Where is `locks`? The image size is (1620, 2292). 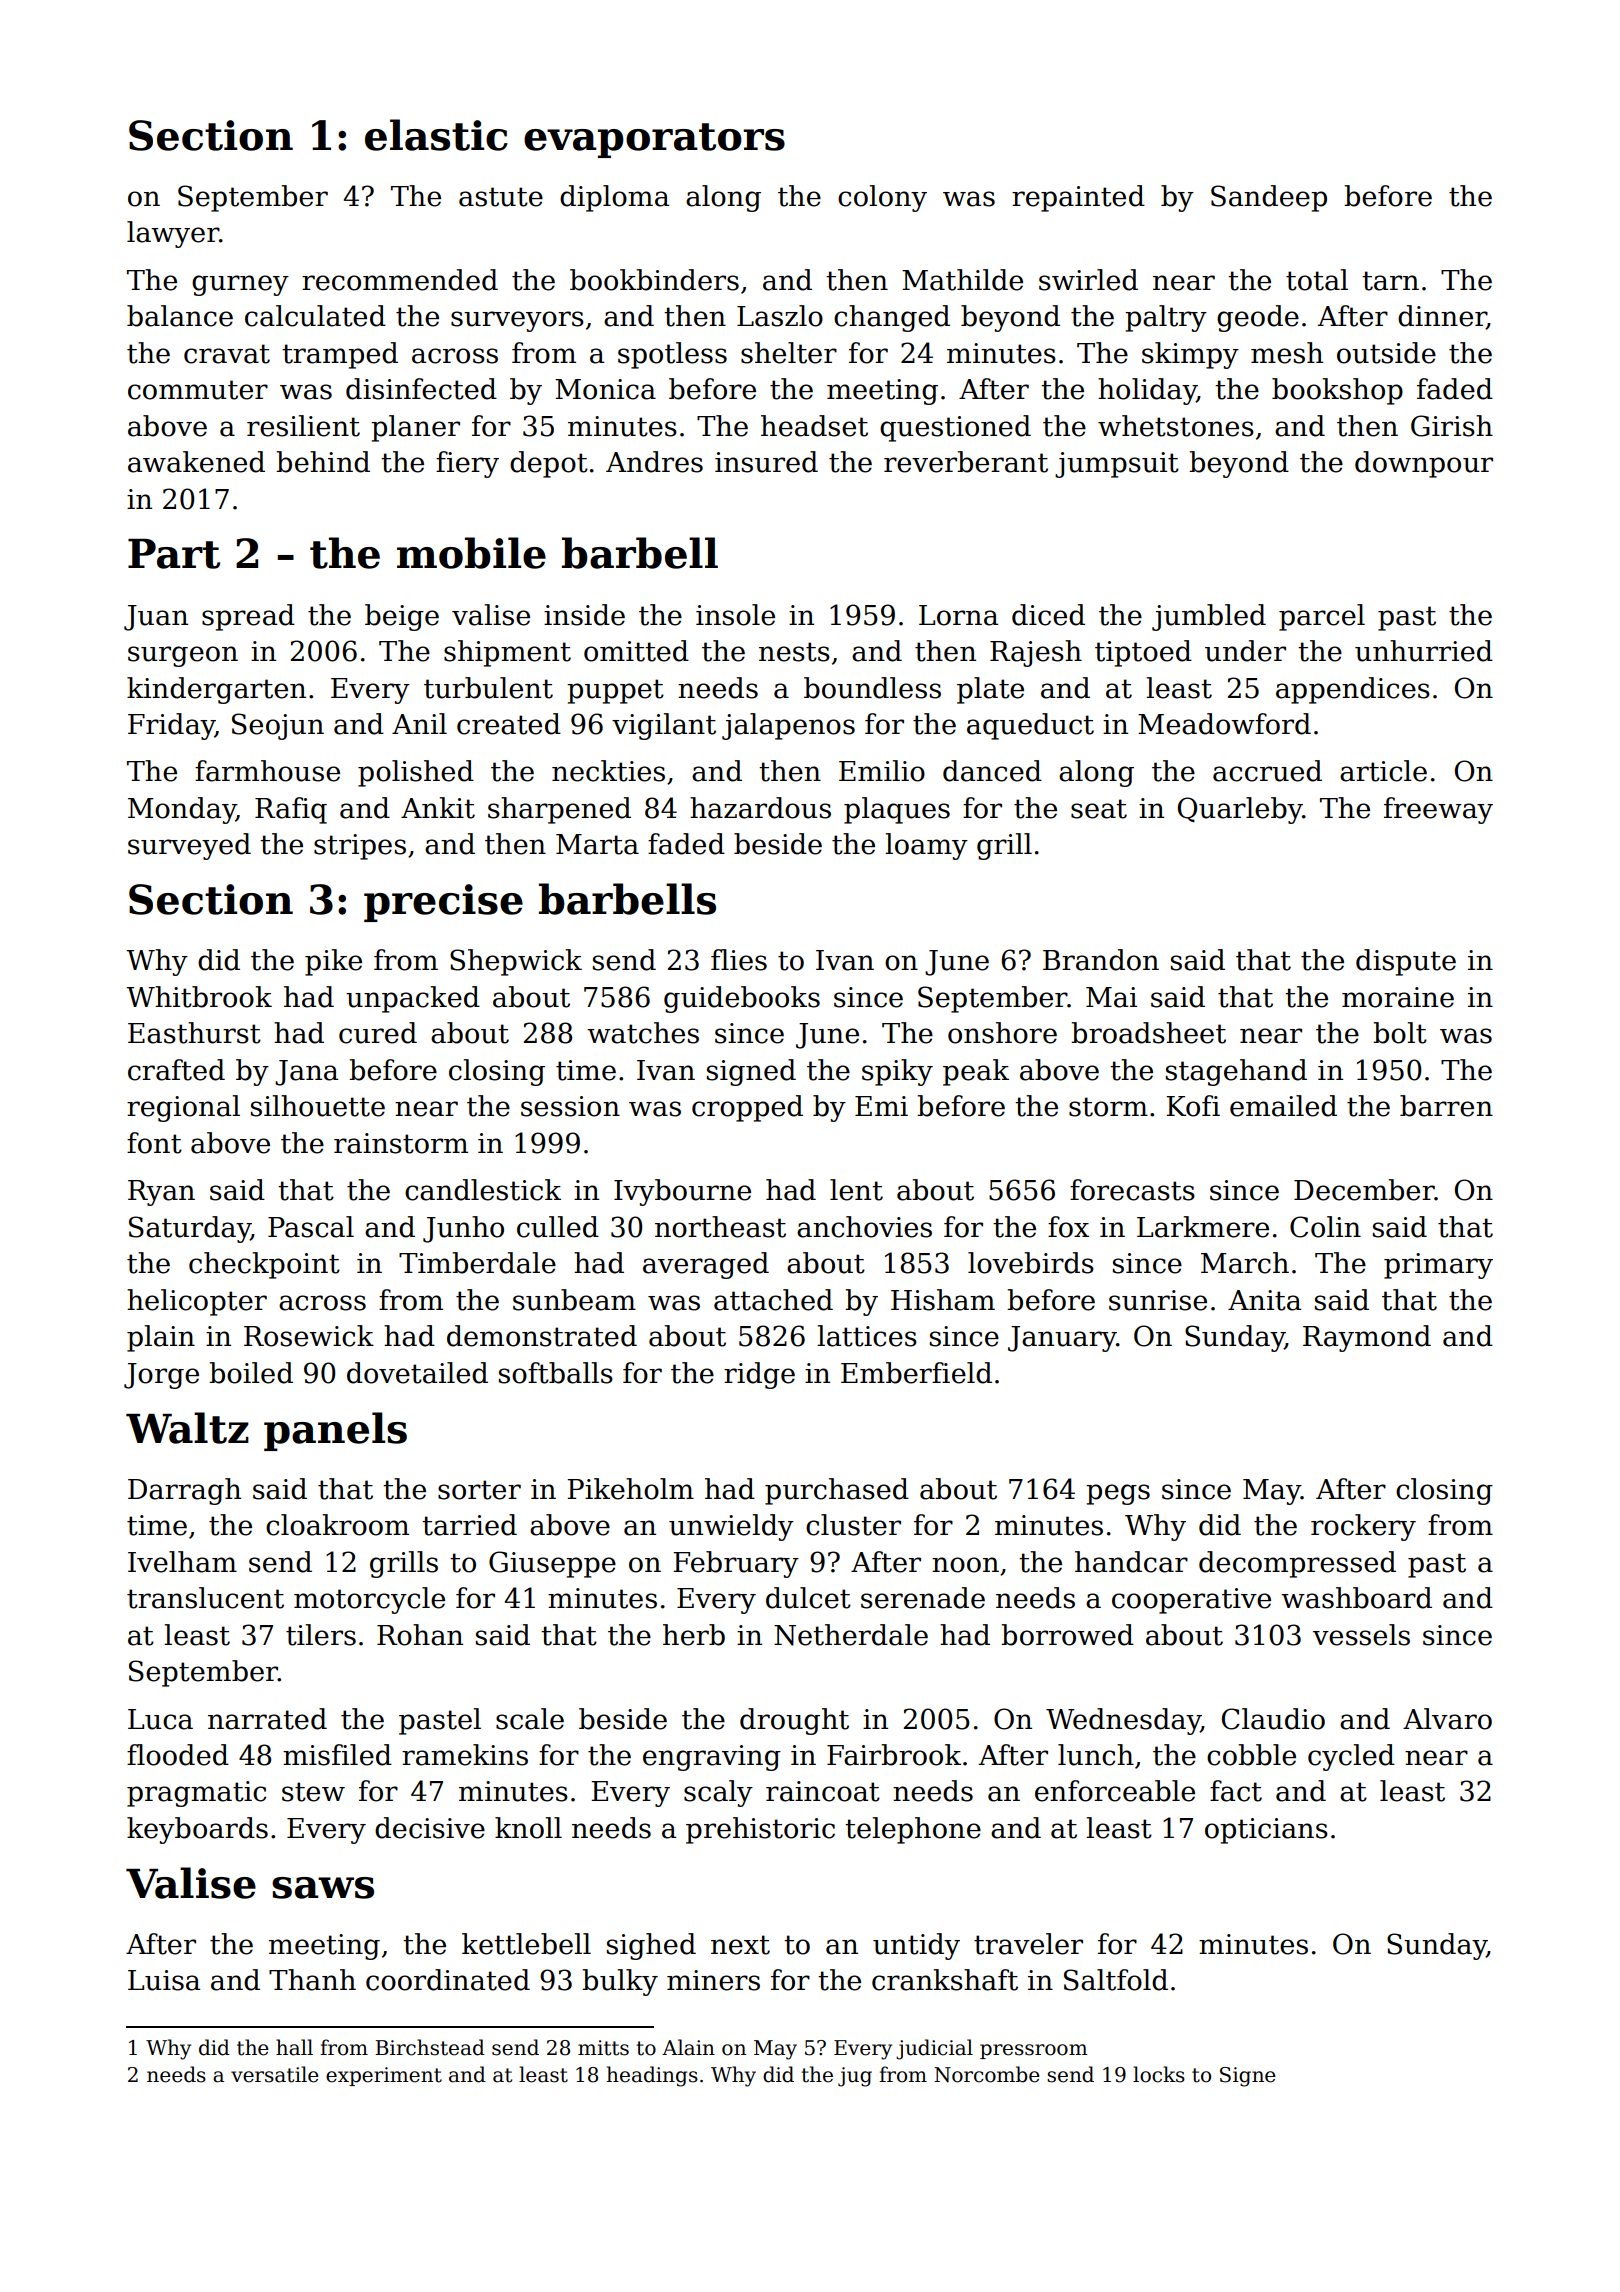 locks is located at coordinates (1159, 2074).
